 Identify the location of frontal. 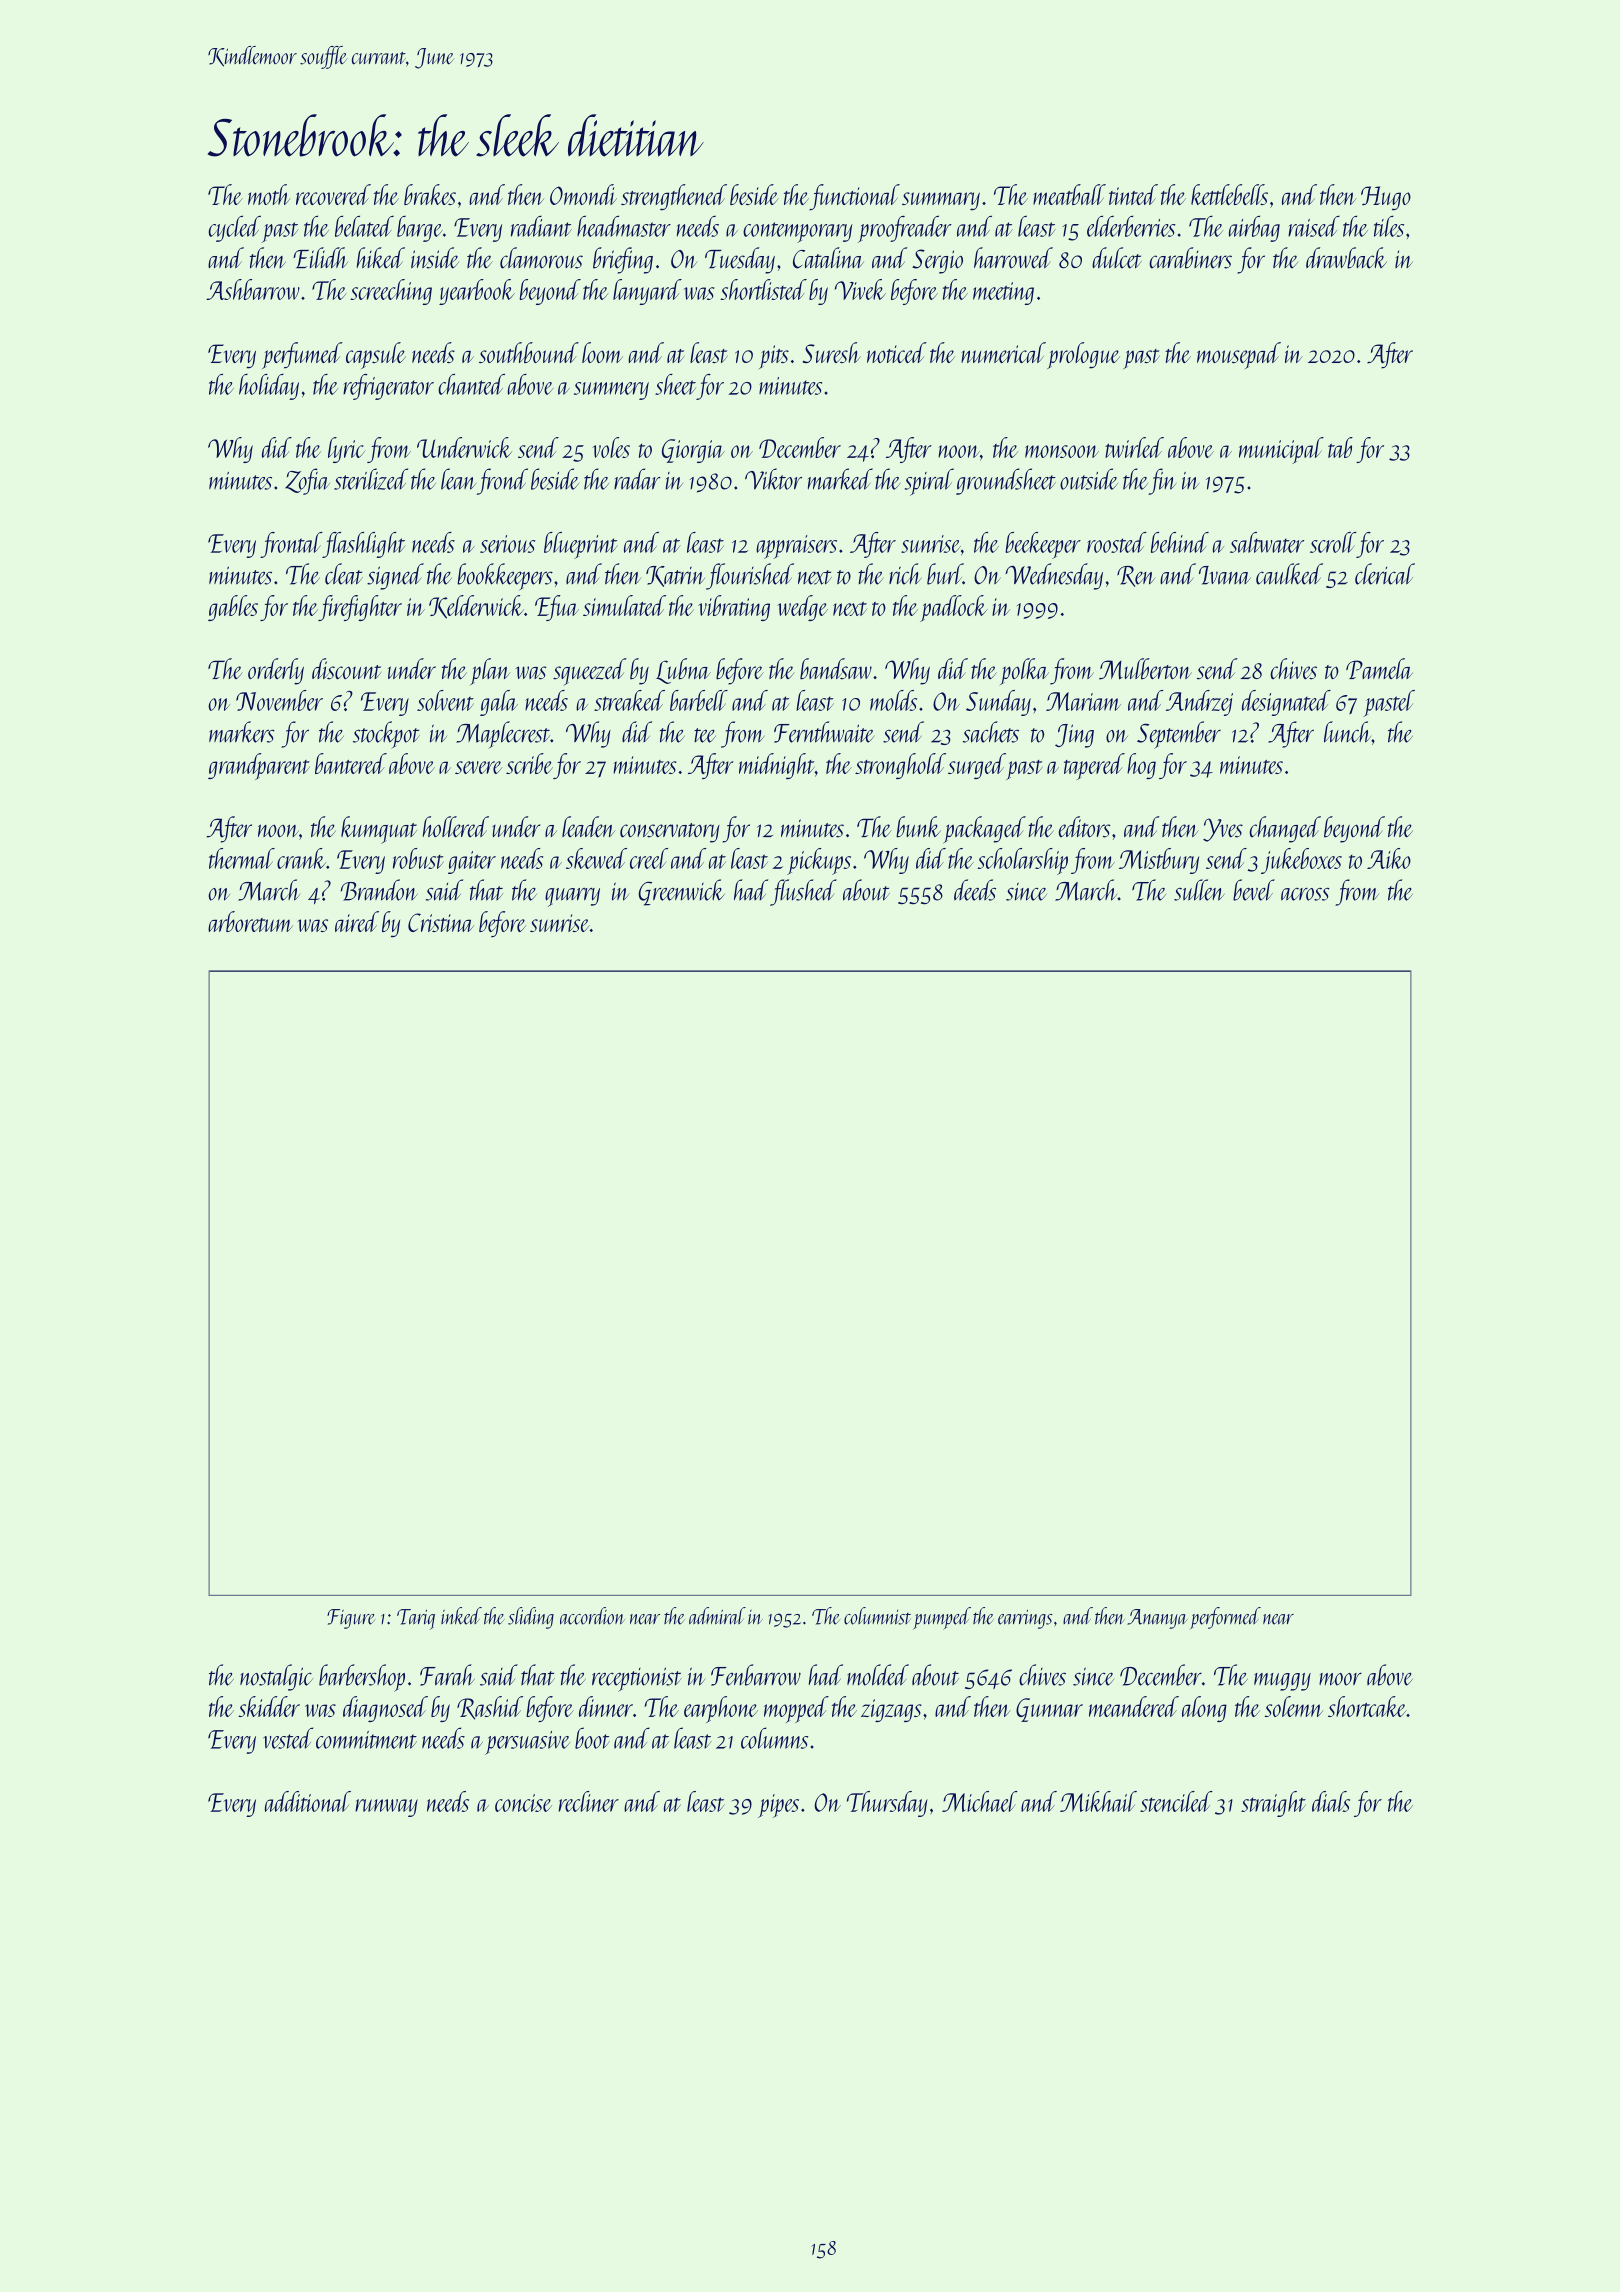
(291, 545).
